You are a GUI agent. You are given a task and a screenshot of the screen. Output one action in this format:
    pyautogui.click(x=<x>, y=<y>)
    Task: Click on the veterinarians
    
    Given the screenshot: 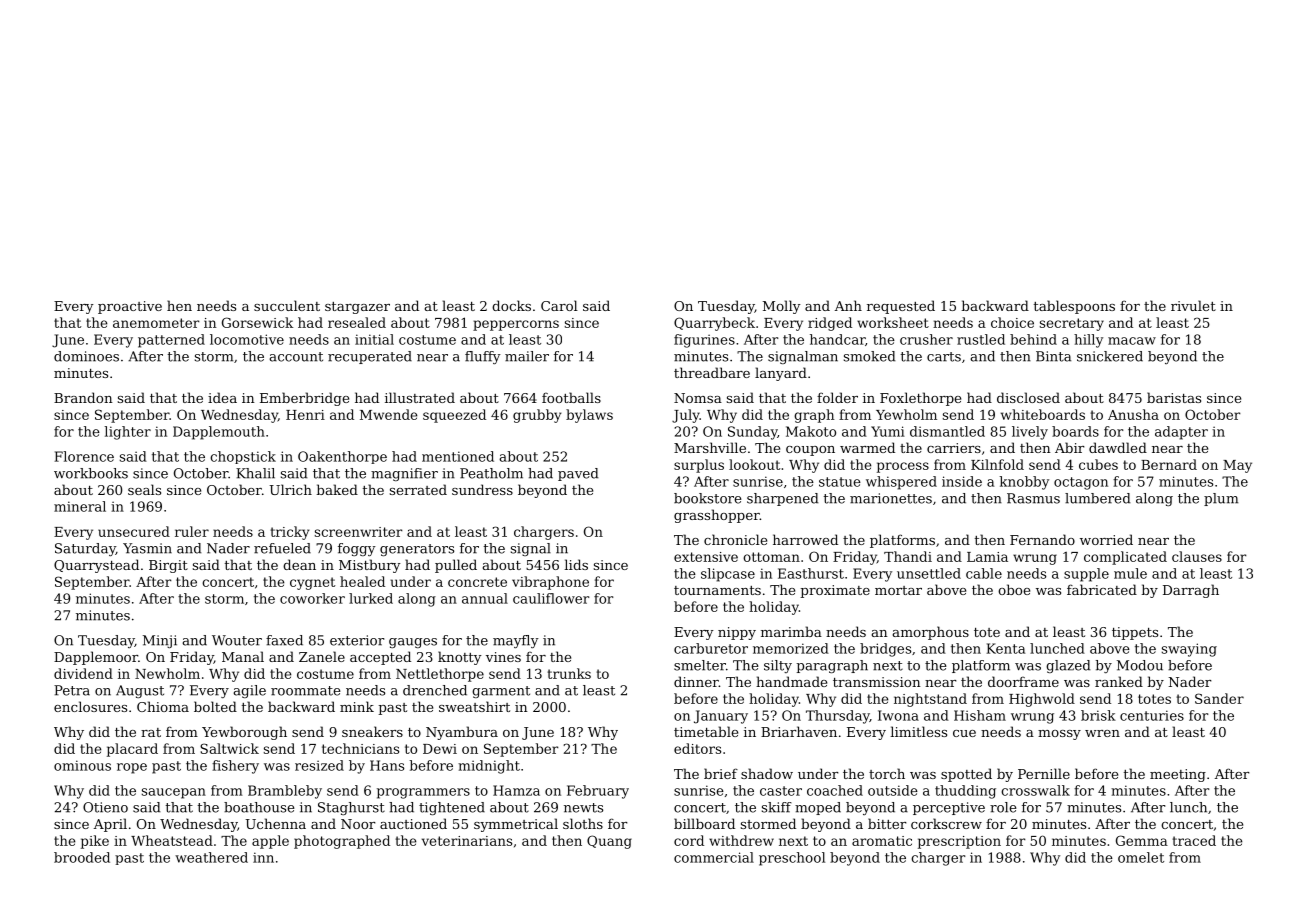 What is the action you would take?
    pyautogui.click(x=467, y=841)
